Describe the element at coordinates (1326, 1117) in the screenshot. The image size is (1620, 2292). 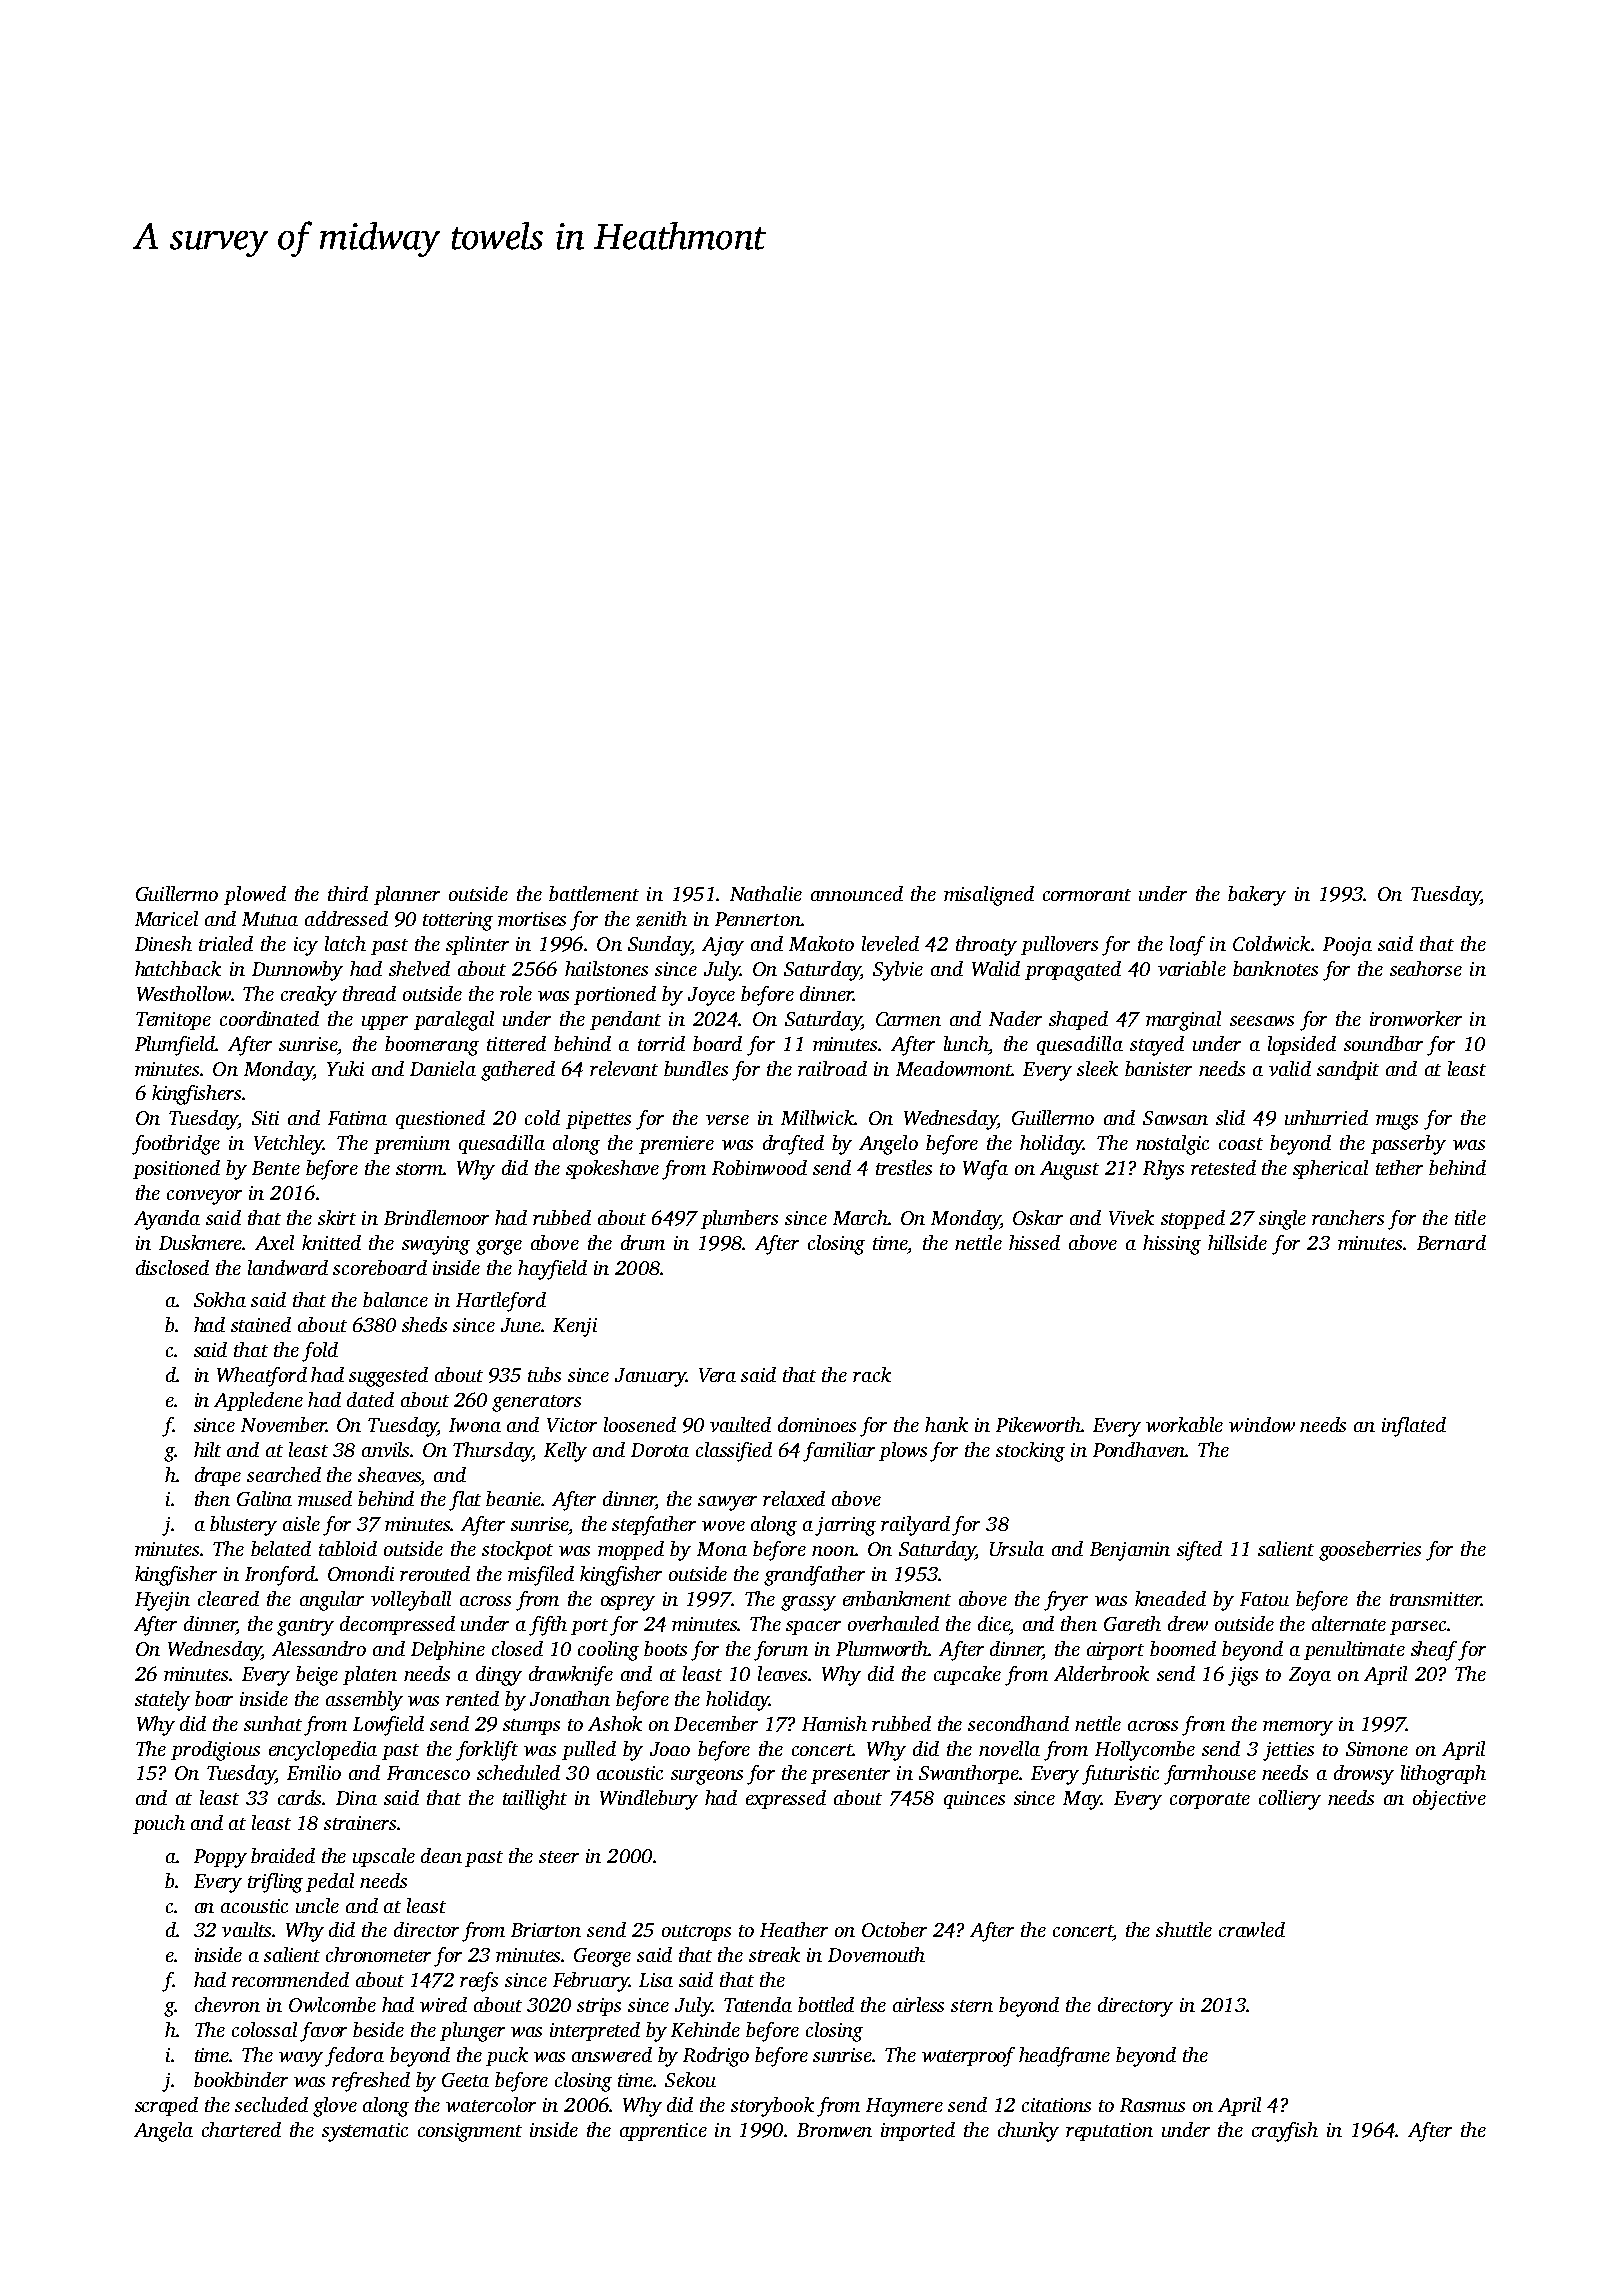
I see `unhurried` at that location.
